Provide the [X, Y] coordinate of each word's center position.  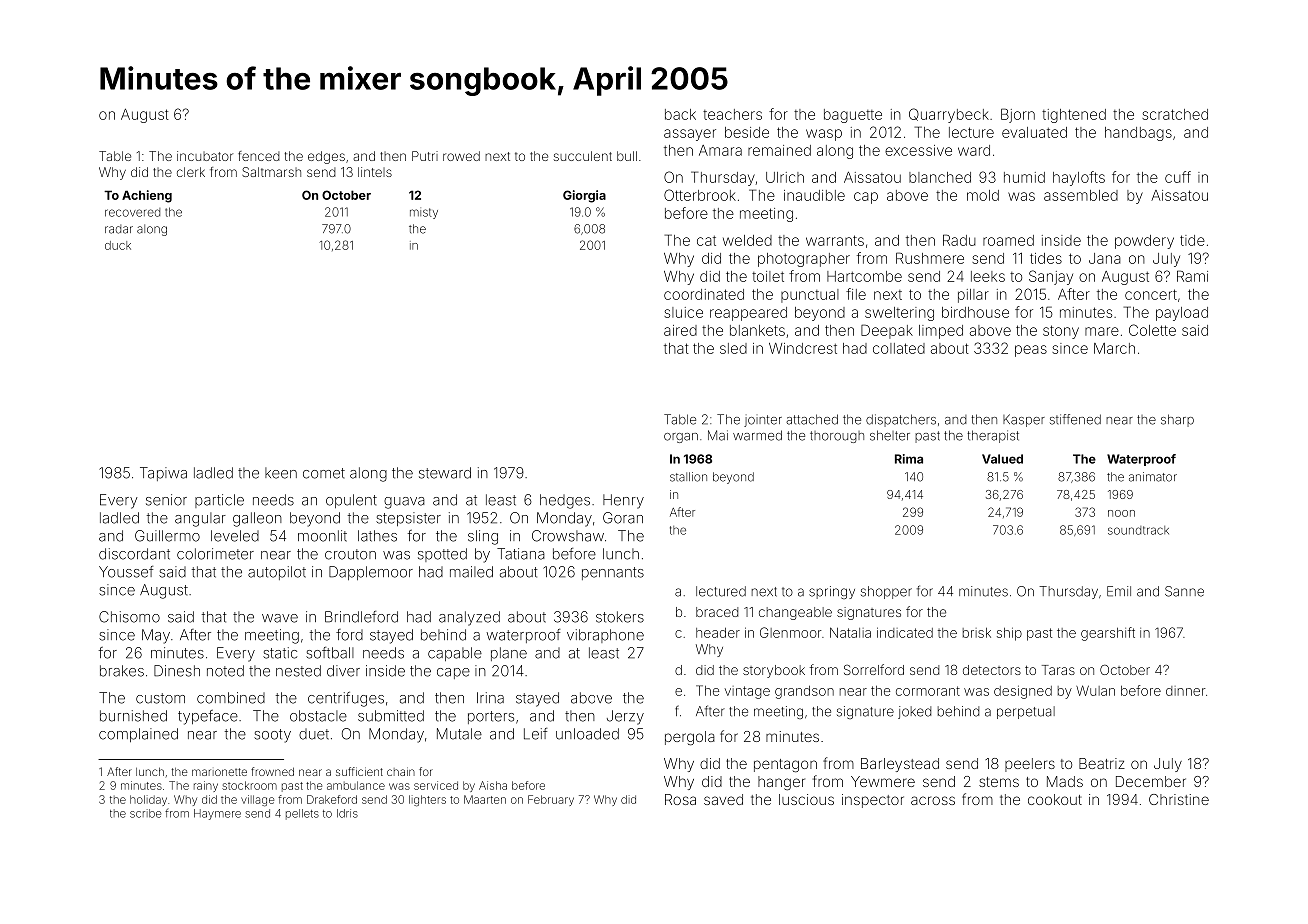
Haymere [217, 814]
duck [118, 245]
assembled [1081, 195]
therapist [993, 436]
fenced [259, 156]
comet [324, 473]
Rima [909, 459]
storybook [774, 671]
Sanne [1184, 591]
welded [747, 240]
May [156, 636]
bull [627, 156]
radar [119, 229]
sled [733, 348]
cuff [1178, 177]
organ [681, 438]
